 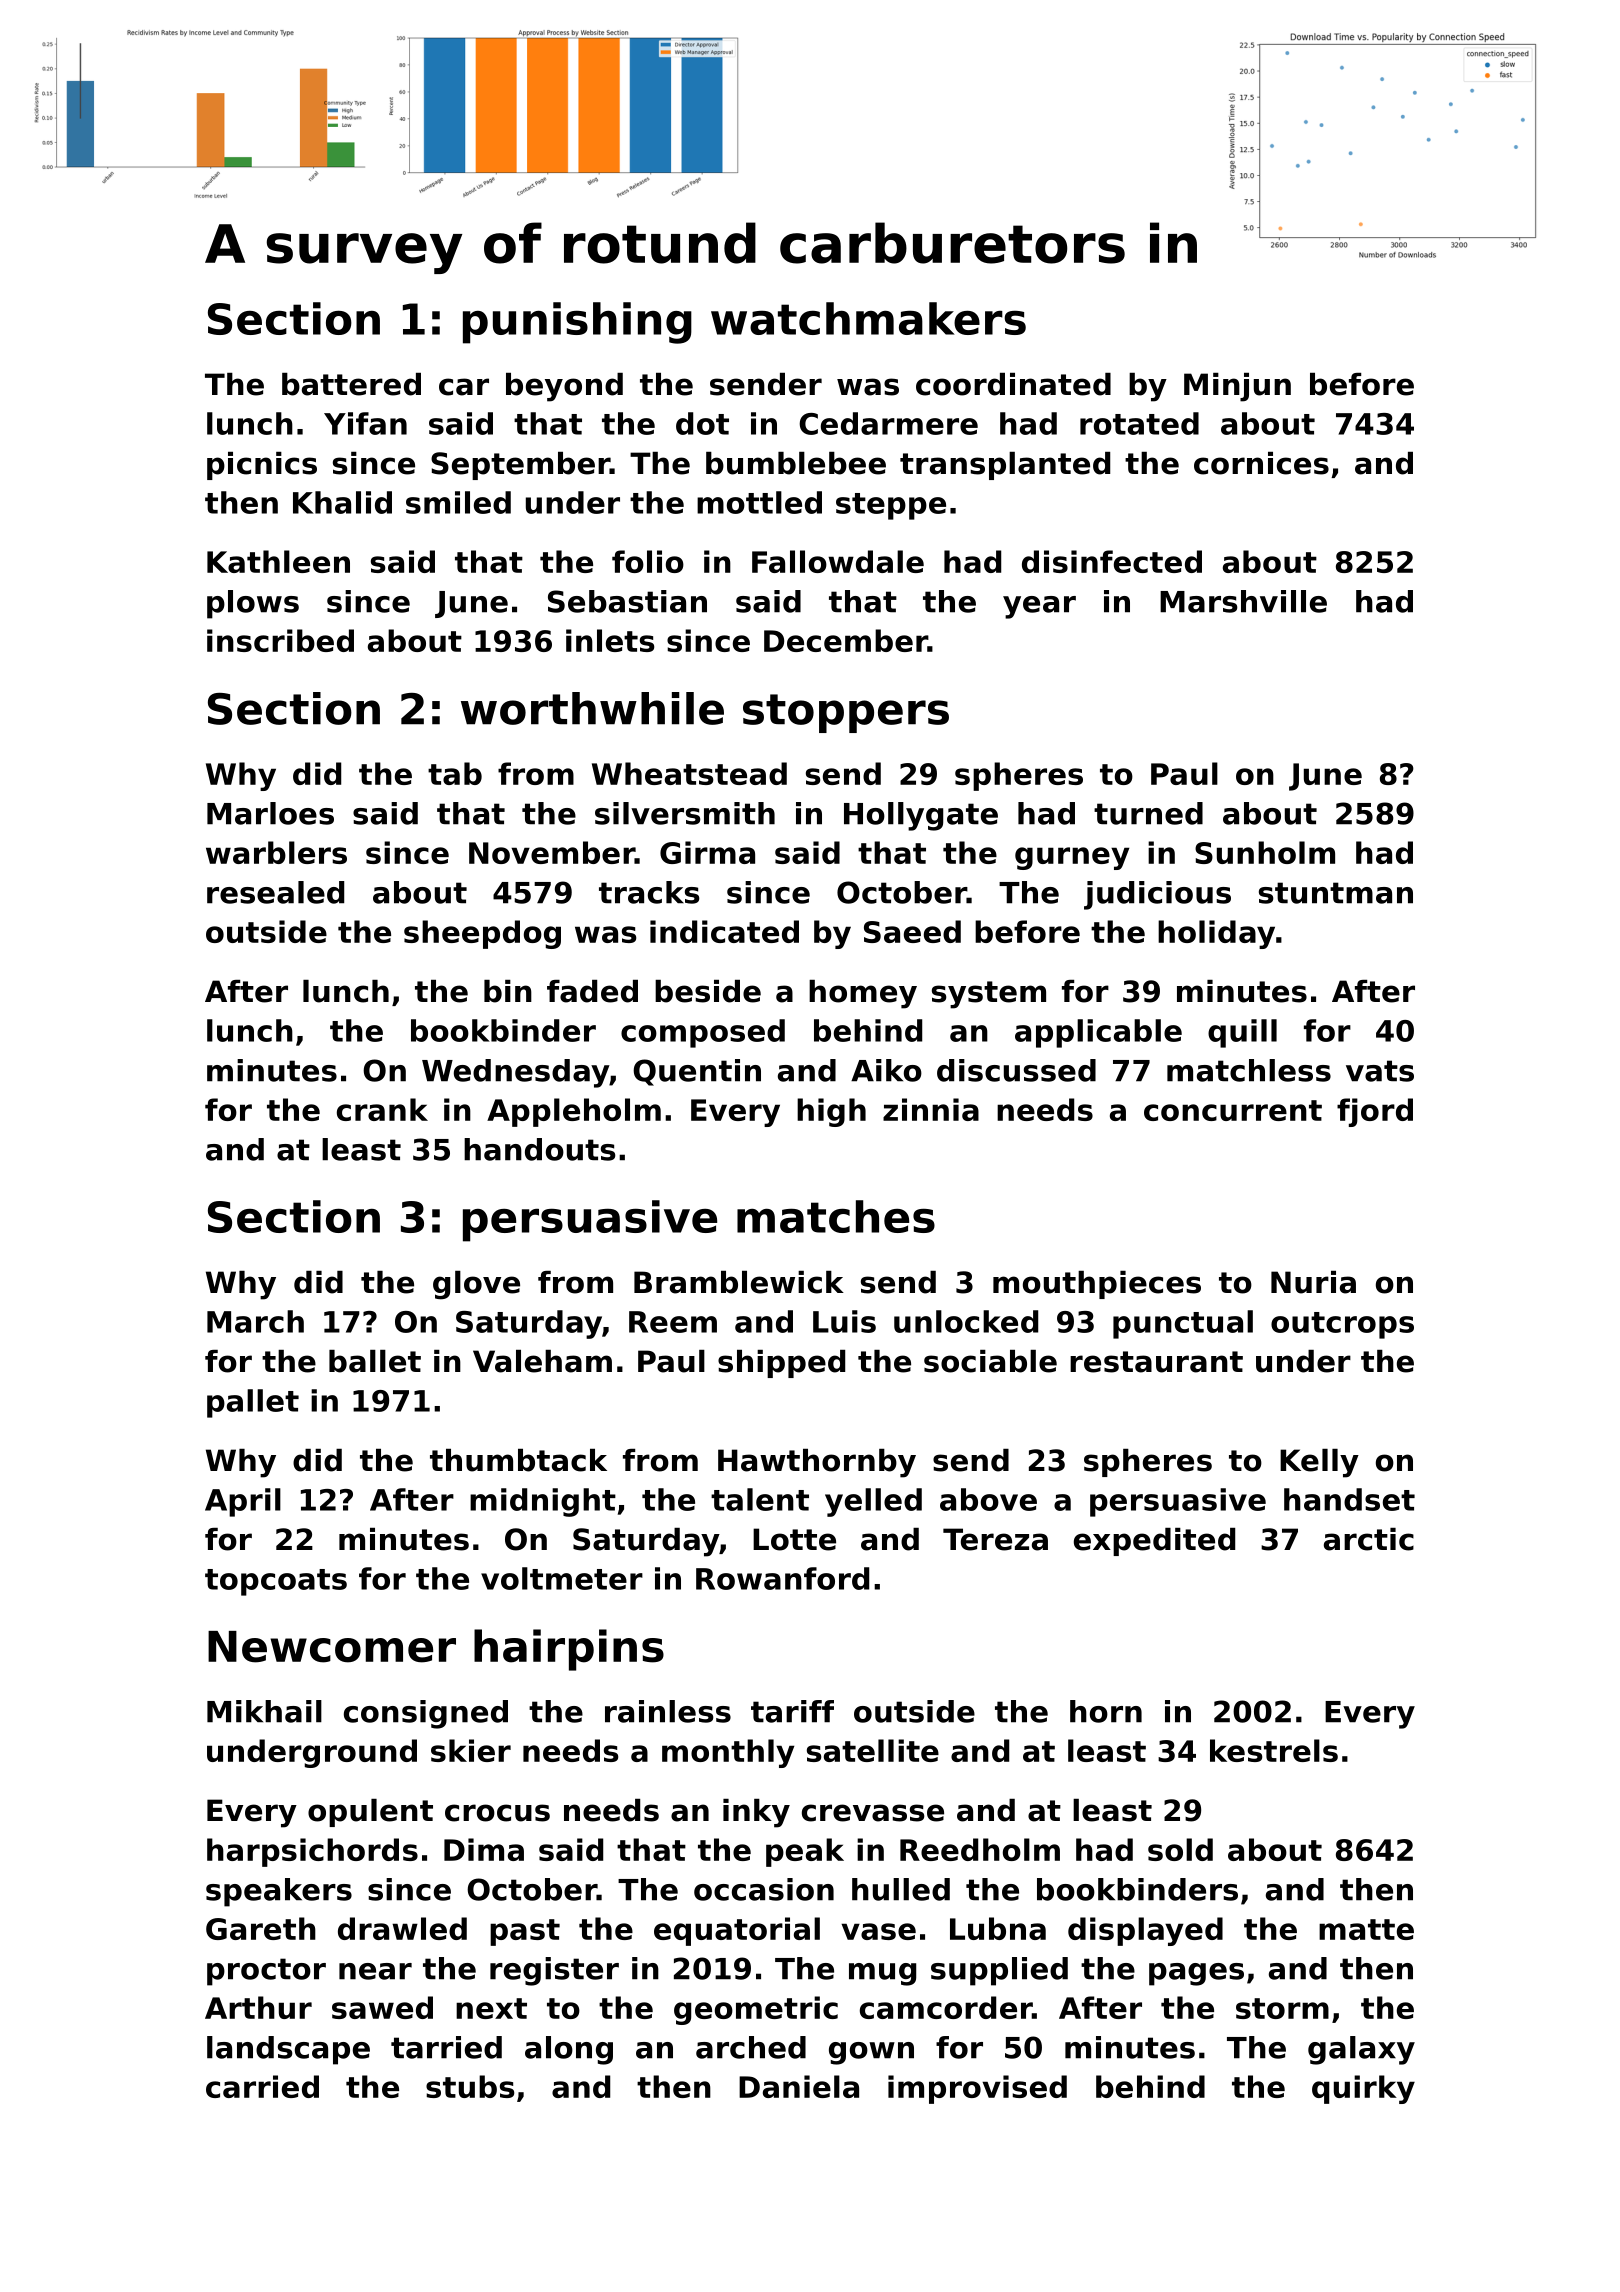 I want to click on pallet, so click(x=253, y=1403).
